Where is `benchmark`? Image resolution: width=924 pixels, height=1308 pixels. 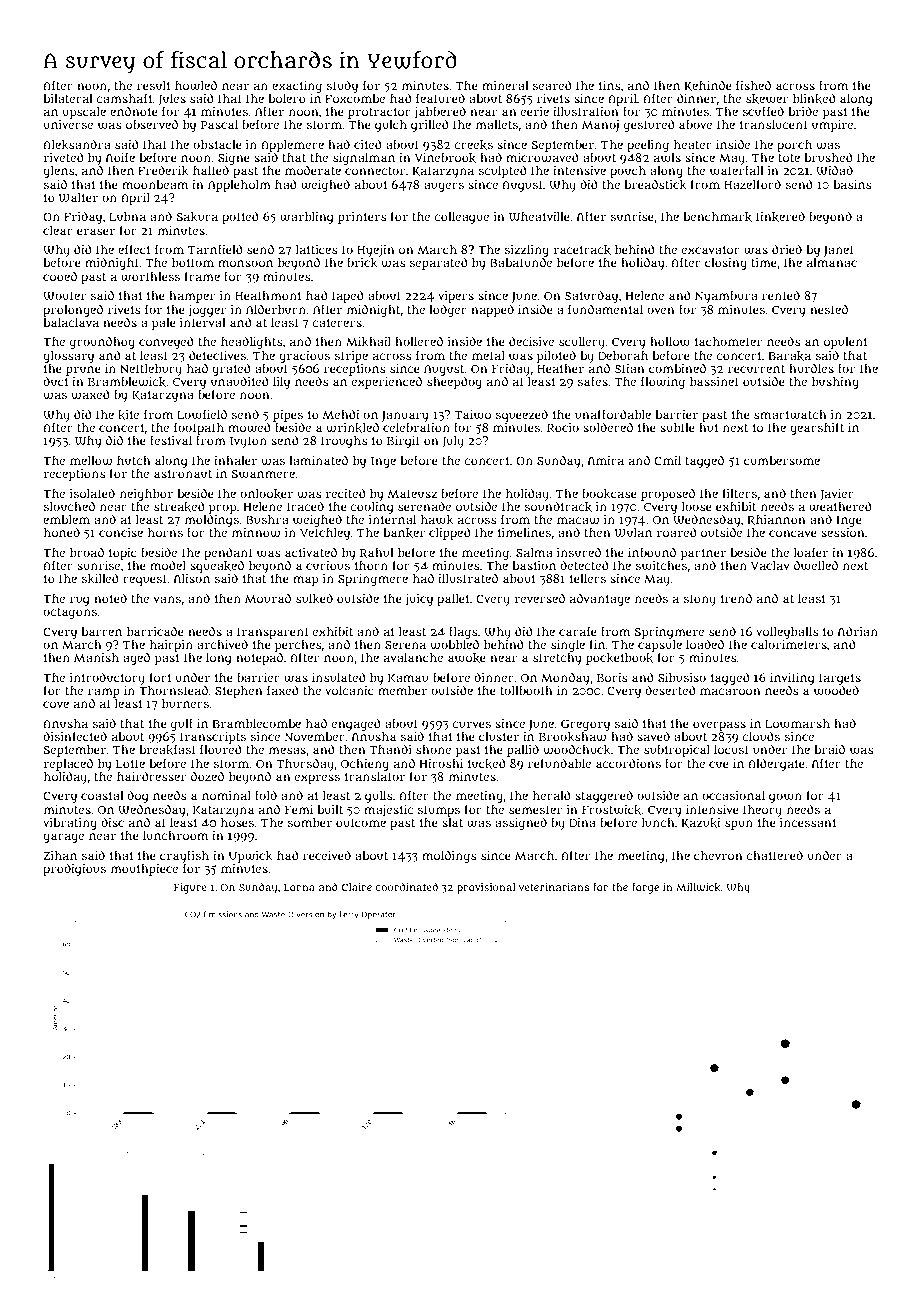 benchmark is located at coordinates (717, 217).
